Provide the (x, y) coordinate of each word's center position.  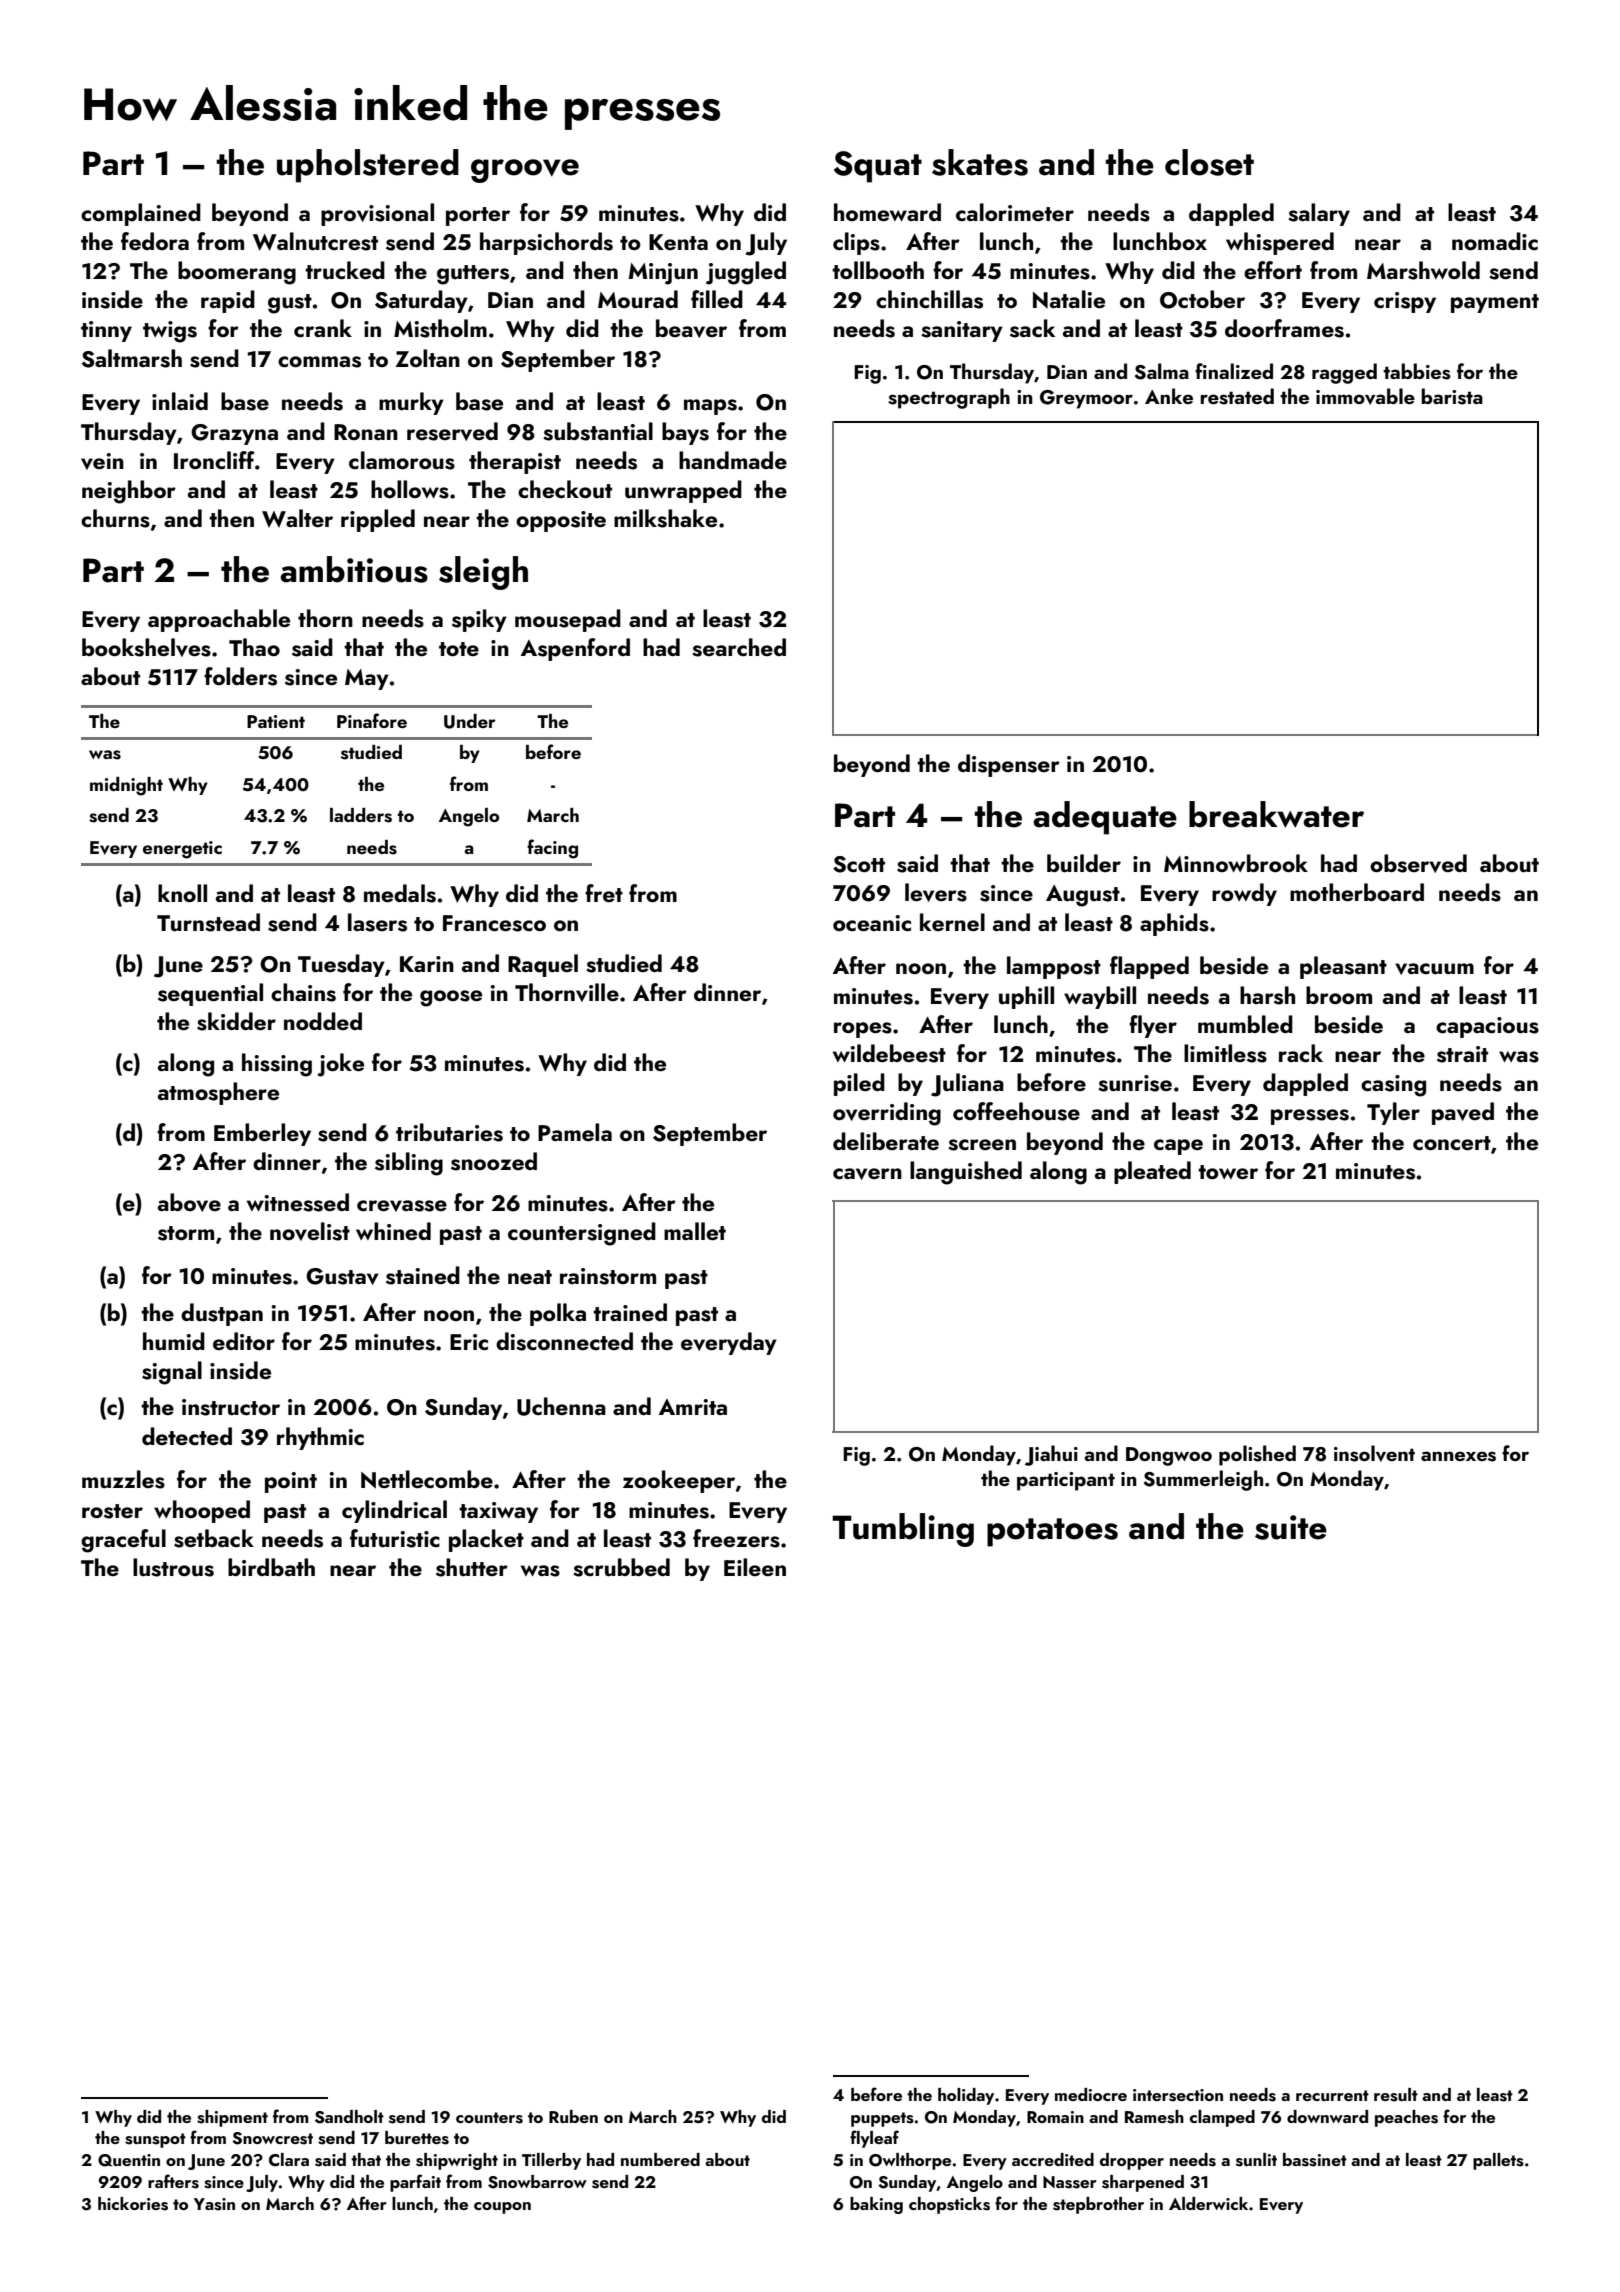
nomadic (1495, 241)
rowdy (1244, 894)
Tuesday (341, 965)
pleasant (1343, 967)
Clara (289, 2160)
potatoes (1052, 1532)
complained (141, 214)
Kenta (678, 242)
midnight (126, 786)
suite (1291, 1527)
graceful (123, 1541)
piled (859, 1084)
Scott (859, 864)
